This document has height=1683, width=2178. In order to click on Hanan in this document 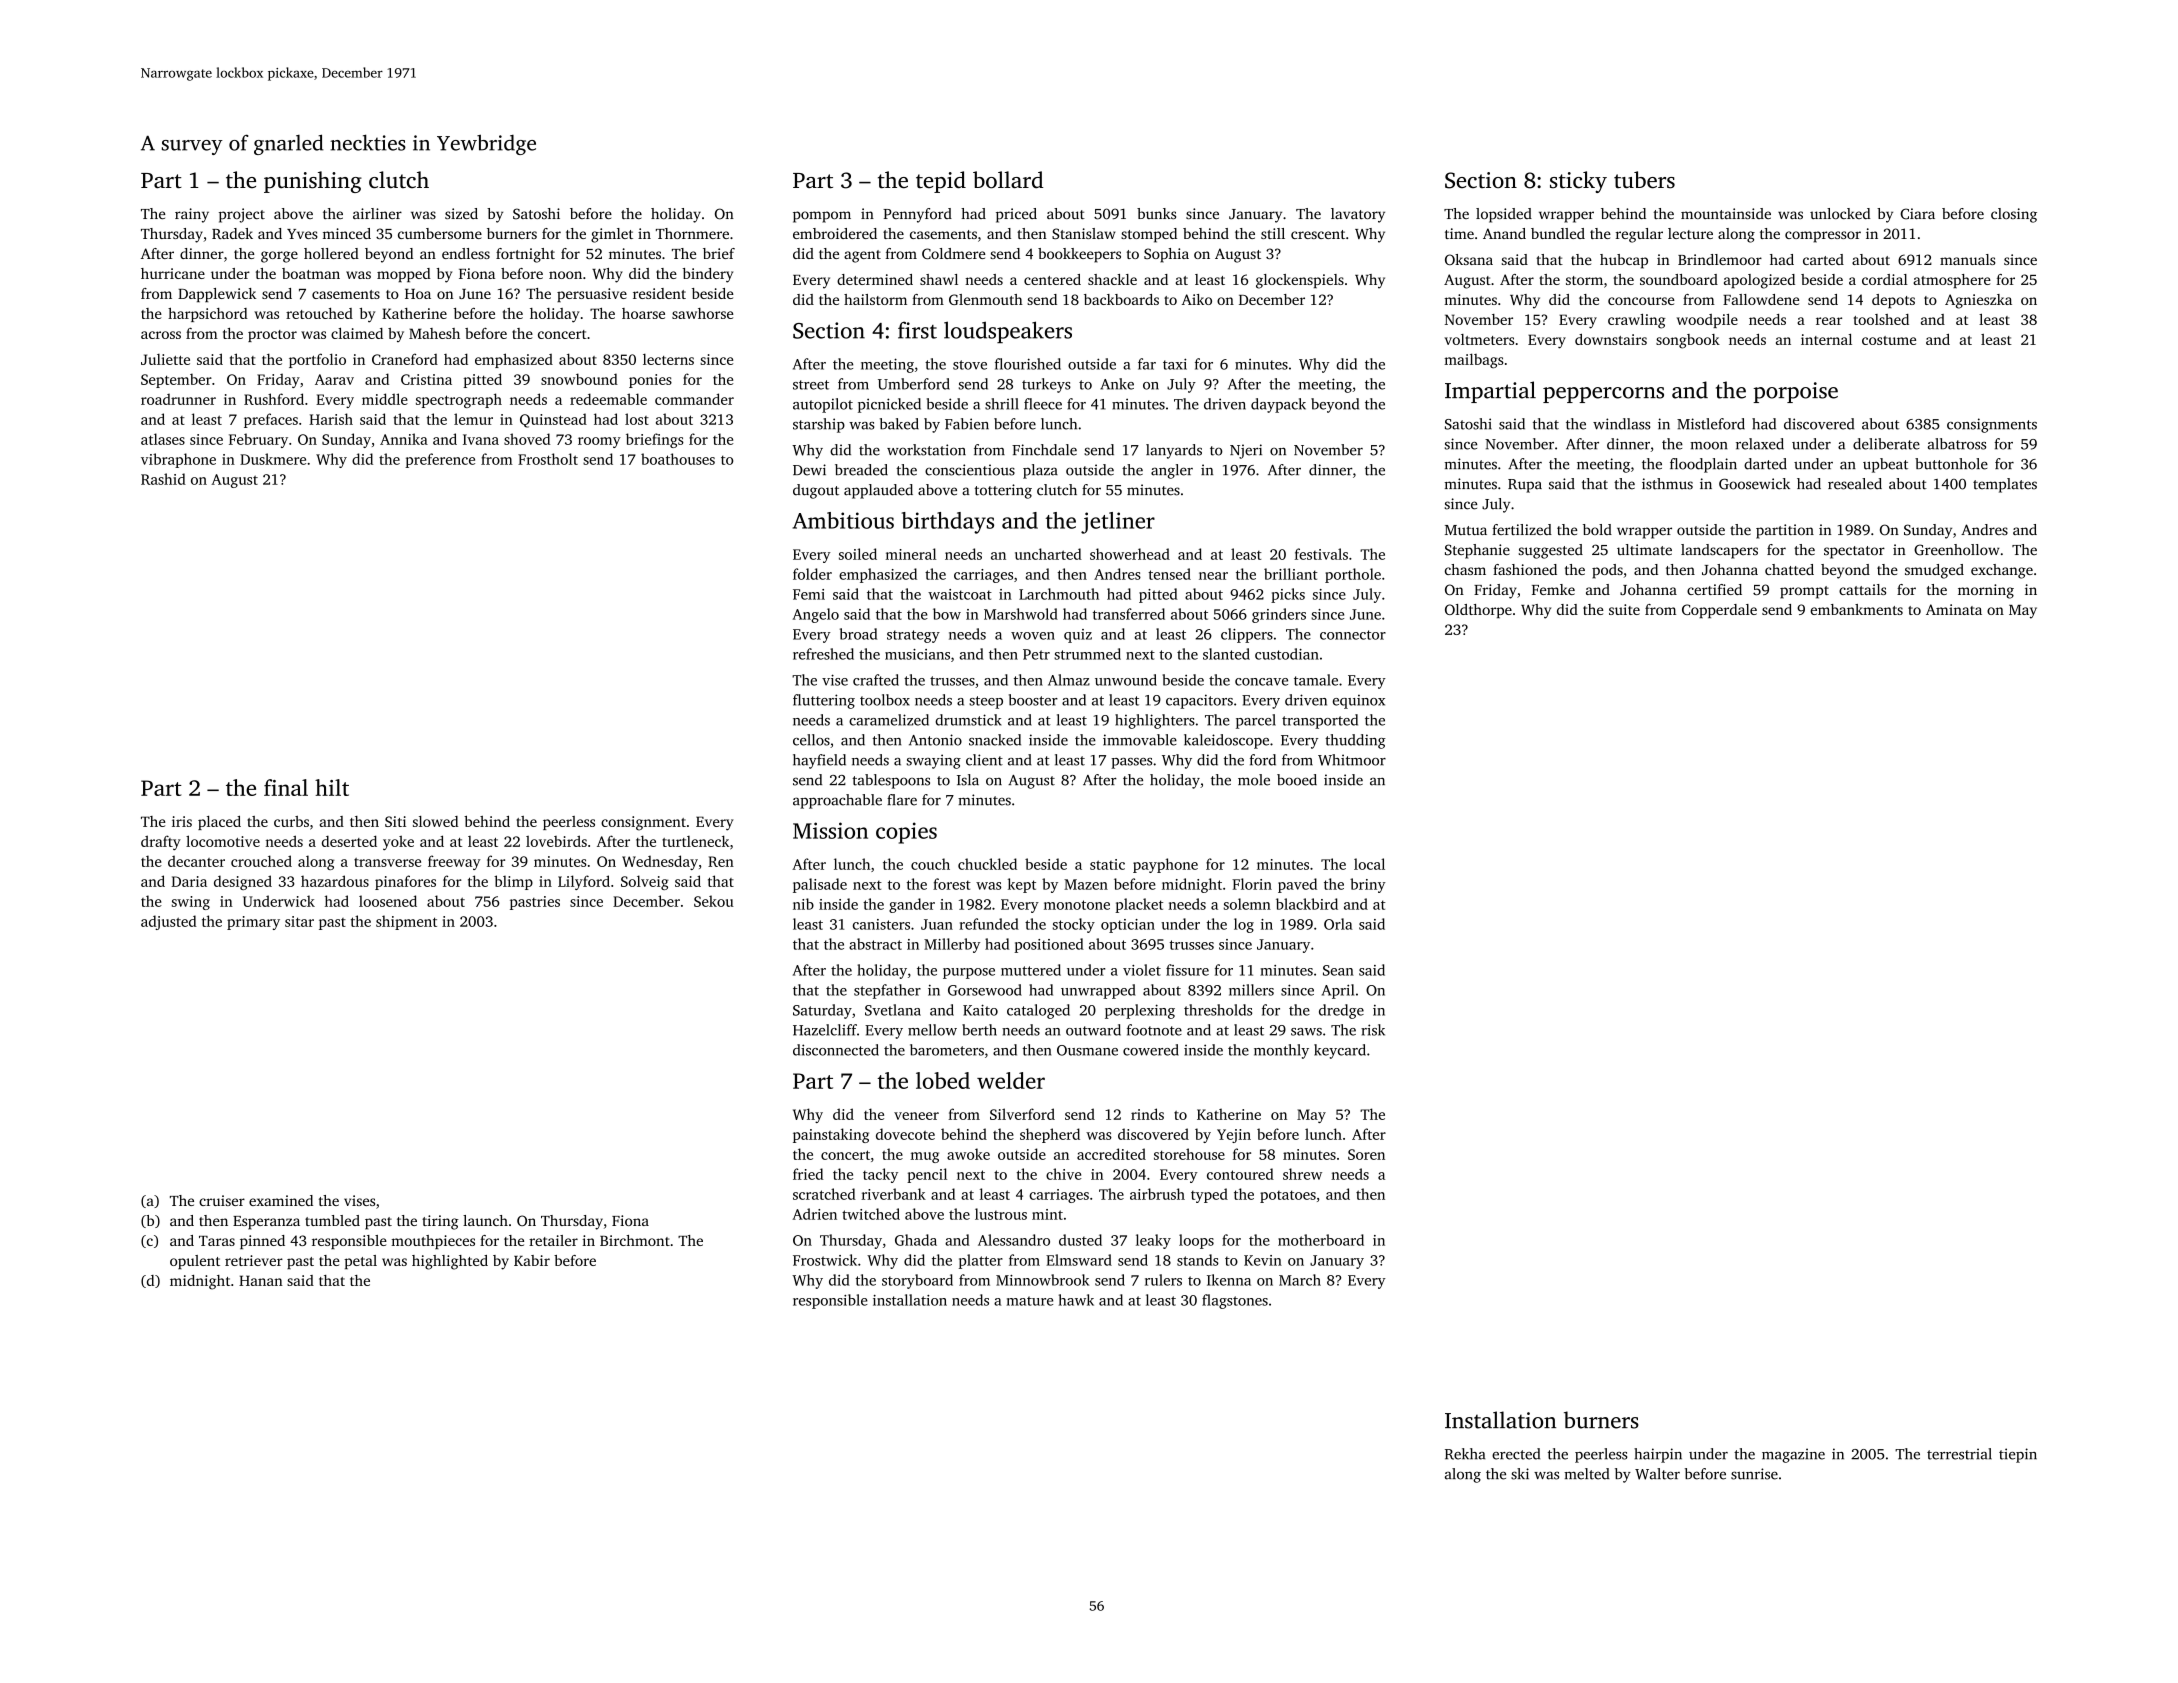, I will do `click(261, 1280)`.
